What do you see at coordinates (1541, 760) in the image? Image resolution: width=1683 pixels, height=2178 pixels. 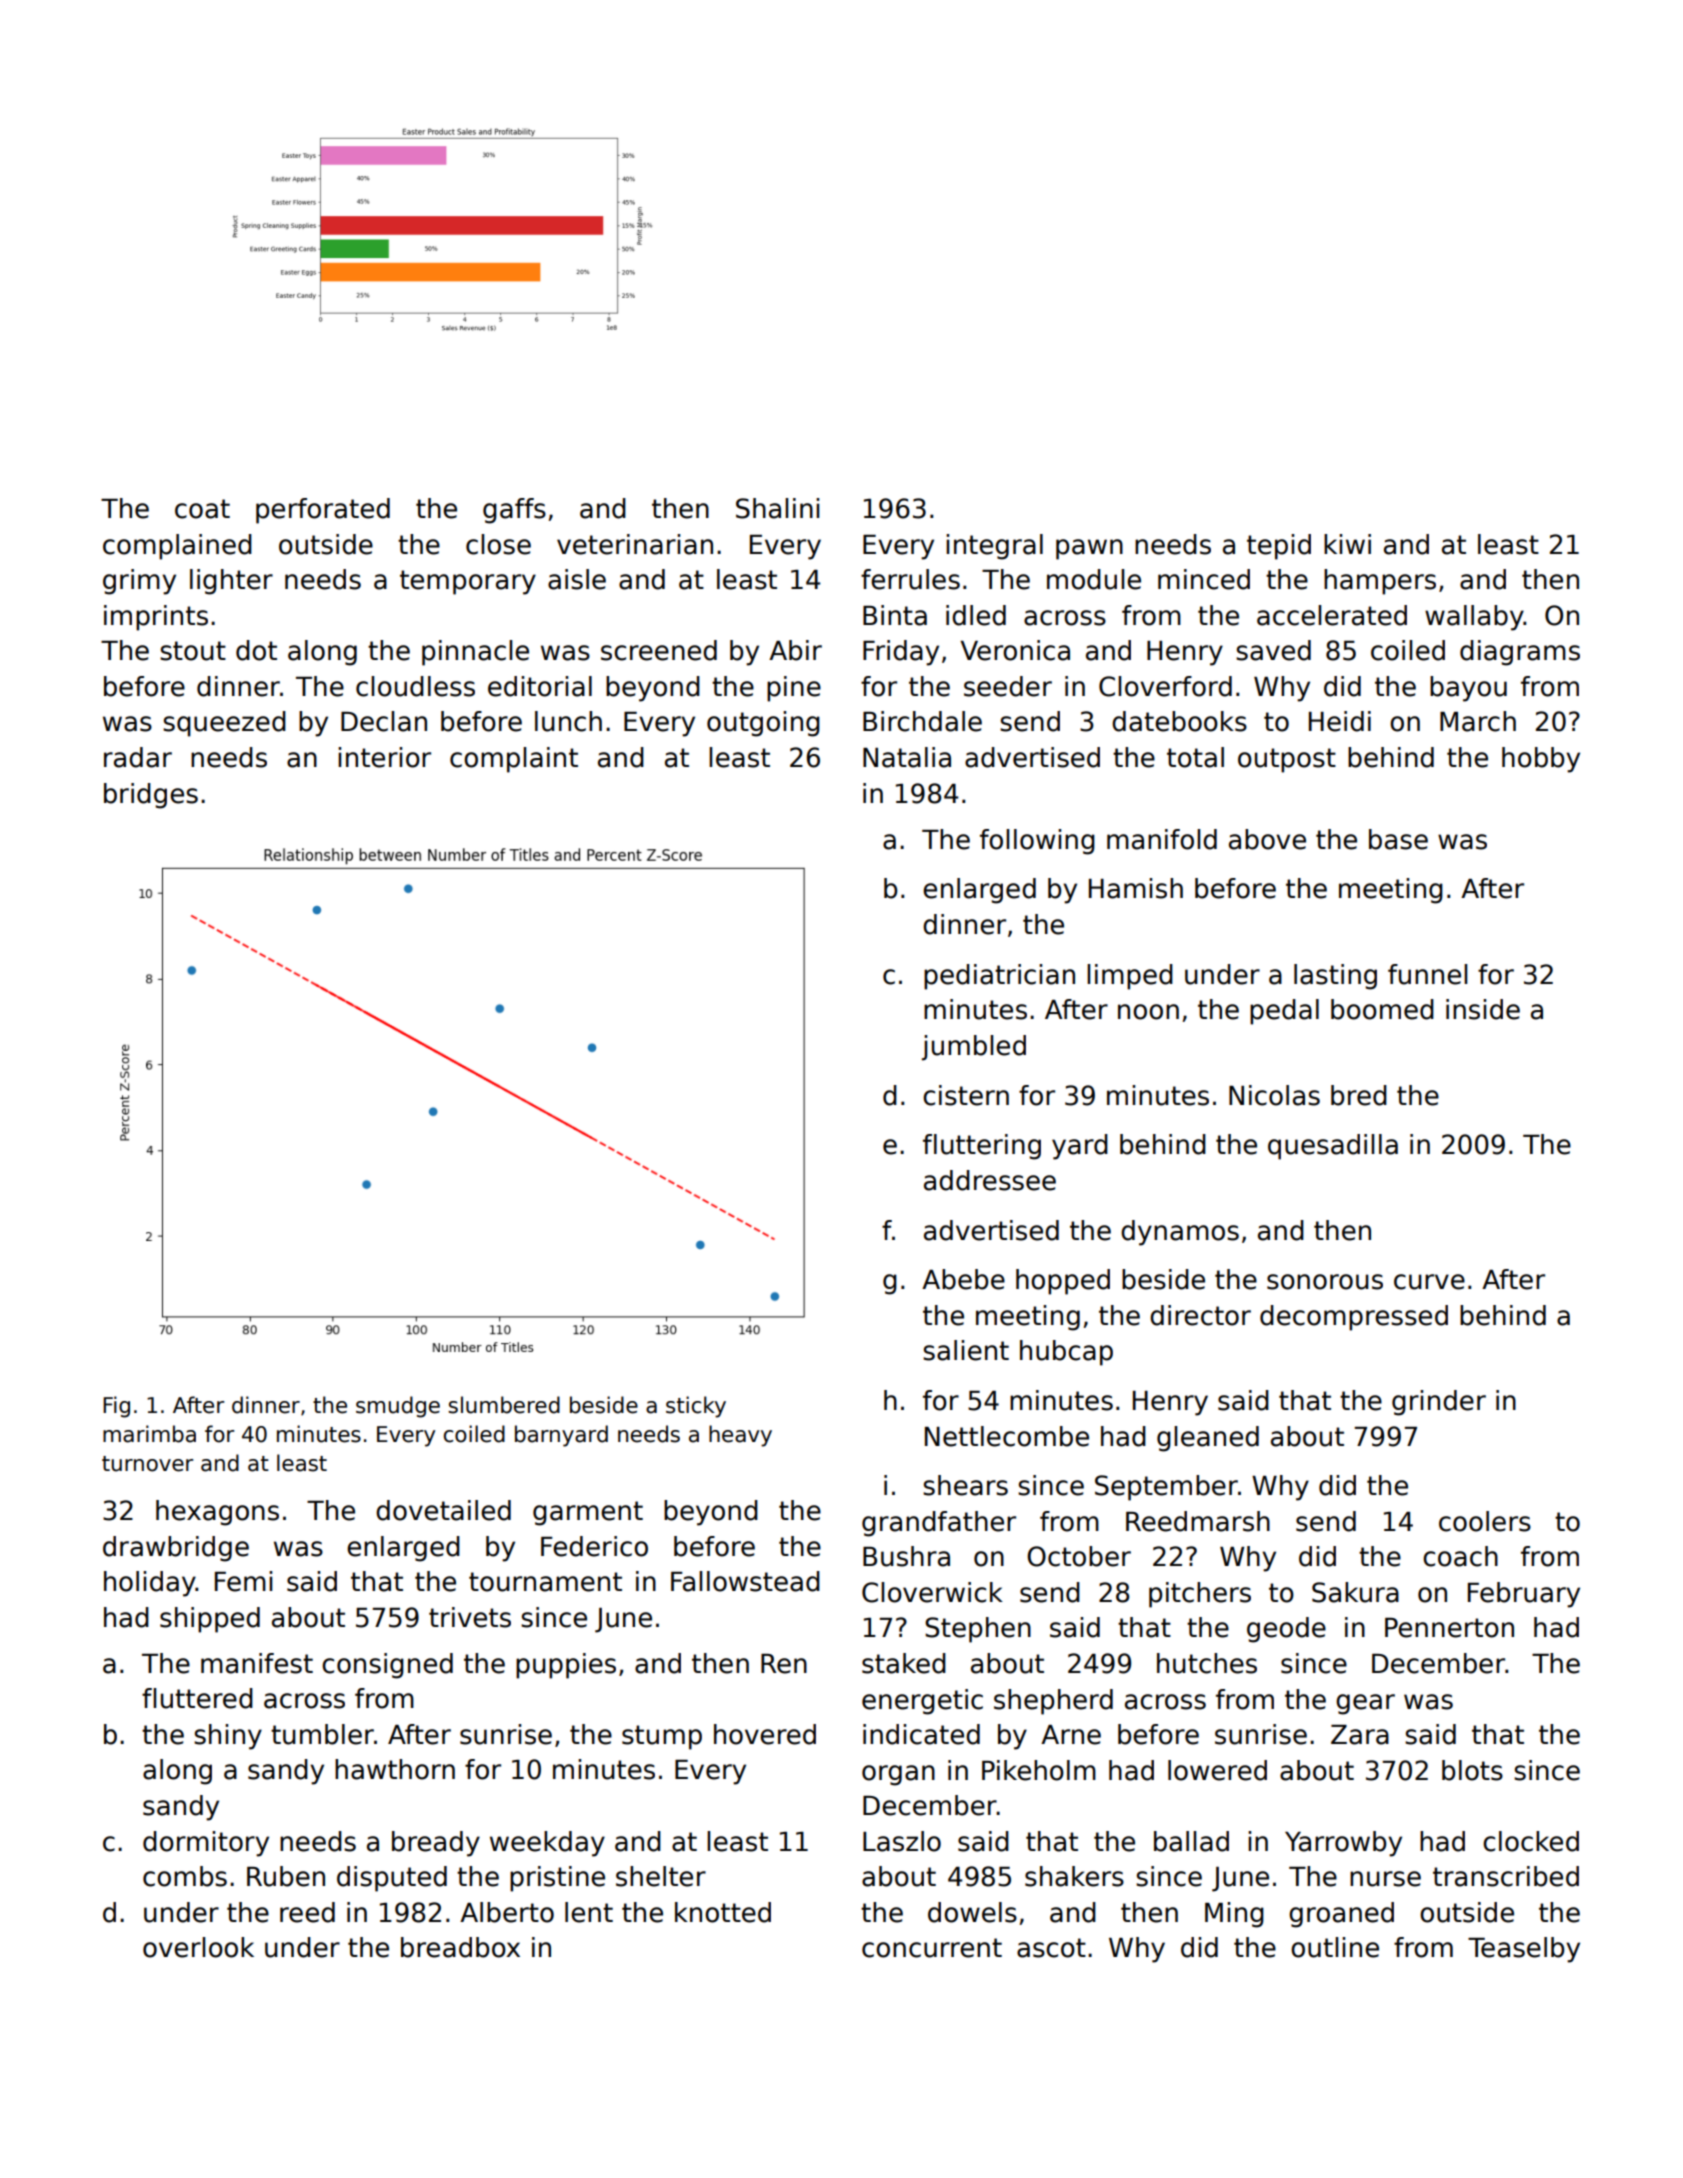 I see `hobby` at bounding box center [1541, 760].
